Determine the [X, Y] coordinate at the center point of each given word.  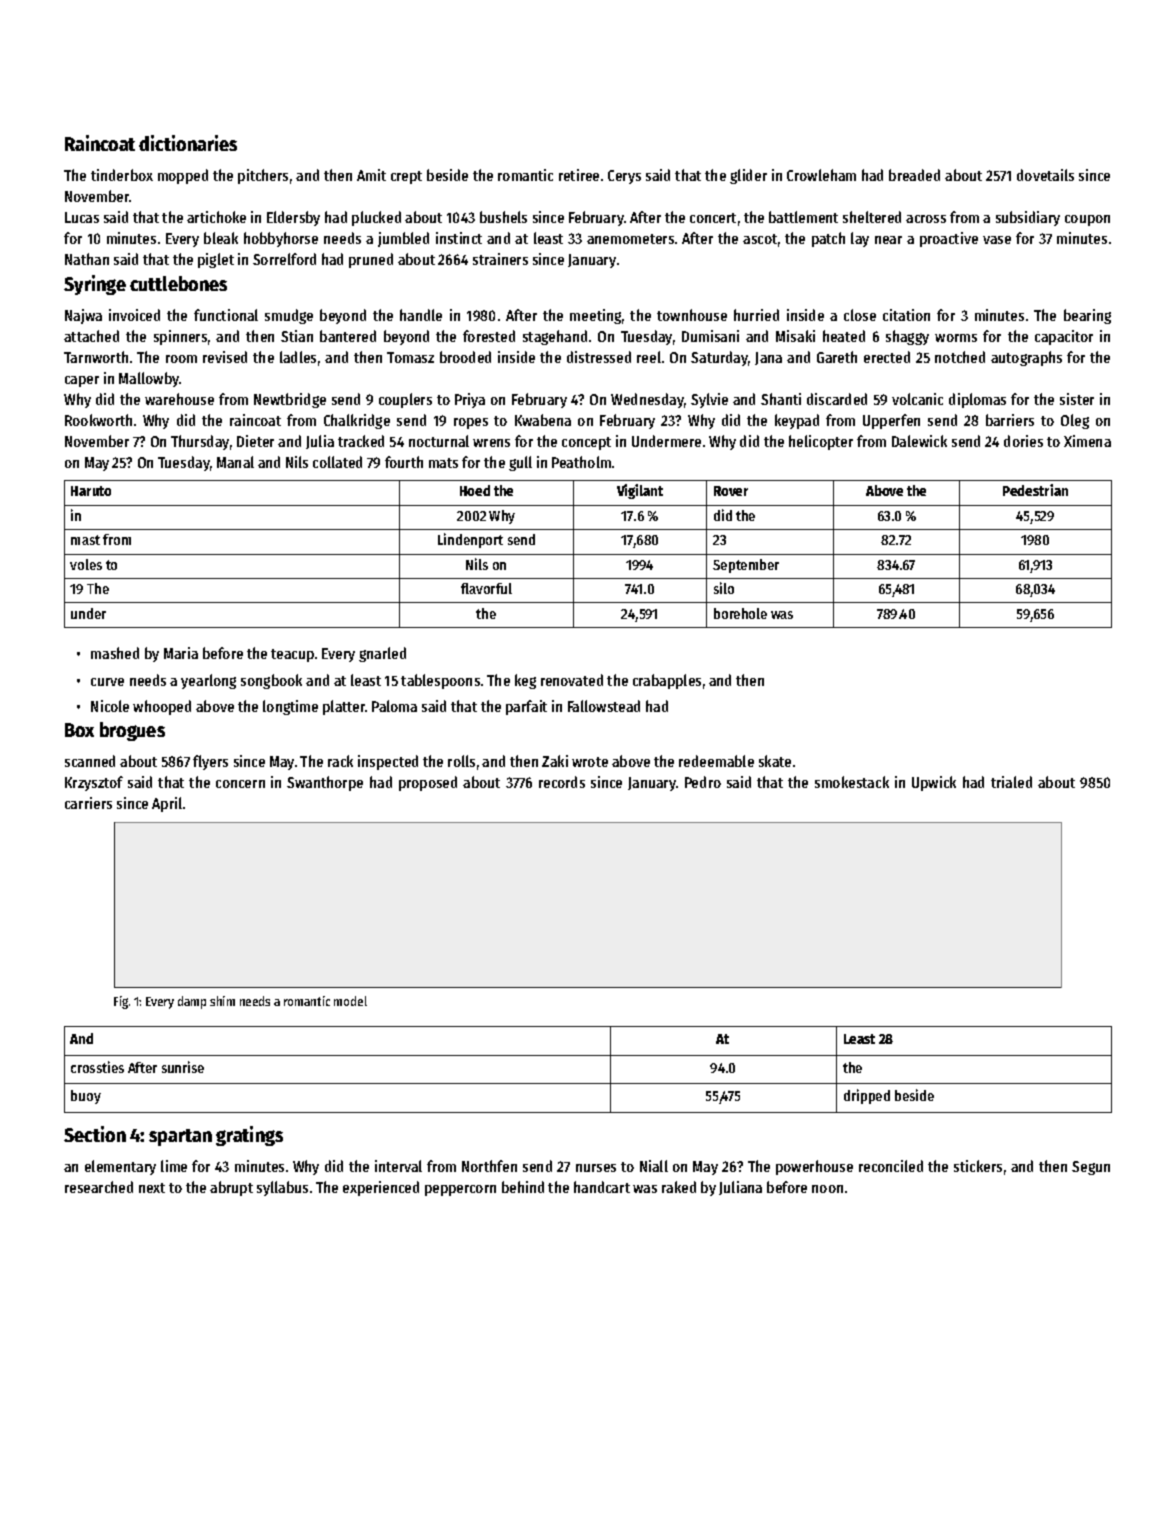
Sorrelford [284, 259]
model [350, 1001]
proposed [428, 783]
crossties [97, 1067]
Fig [121, 1002]
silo [724, 588]
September [746, 566]
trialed [1011, 782]
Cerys [624, 177]
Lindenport [470, 540]
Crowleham [821, 175]
